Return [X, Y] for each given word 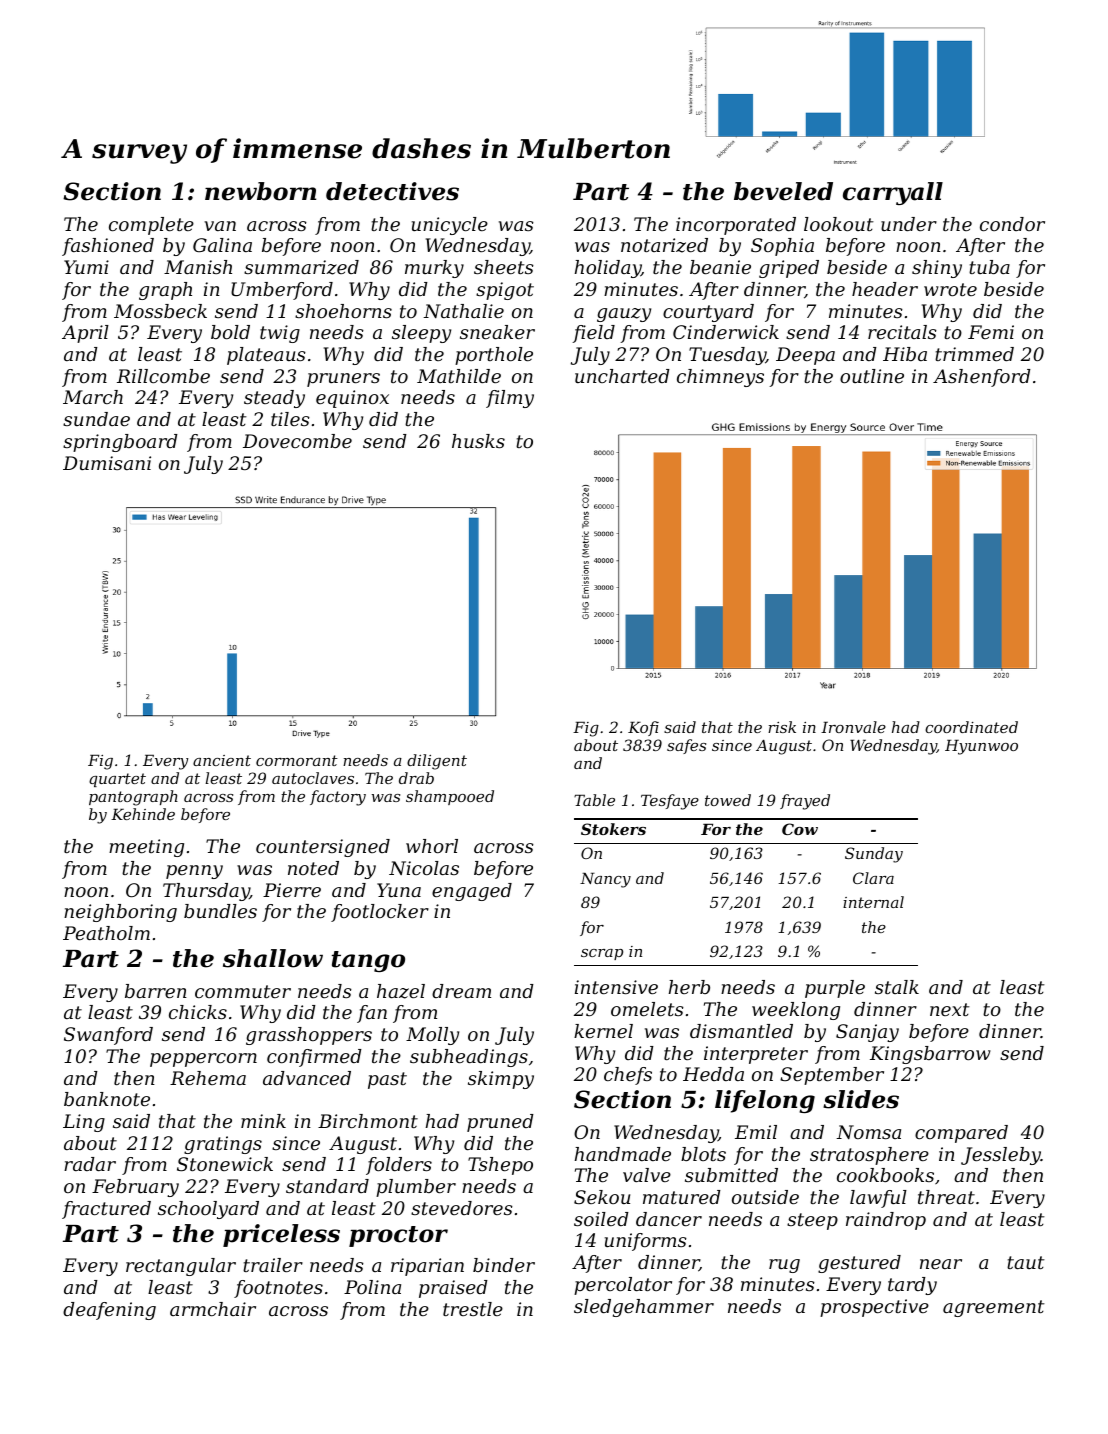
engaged [472, 892]
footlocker [380, 913]
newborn [260, 191]
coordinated [971, 727]
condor [1012, 224]
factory [338, 798]
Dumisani [107, 463]
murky [434, 269]
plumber [416, 1188]
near [941, 1264]
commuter [243, 991]
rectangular [181, 1267]
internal [873, 902]
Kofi [643, 728]
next [950, 1009]
